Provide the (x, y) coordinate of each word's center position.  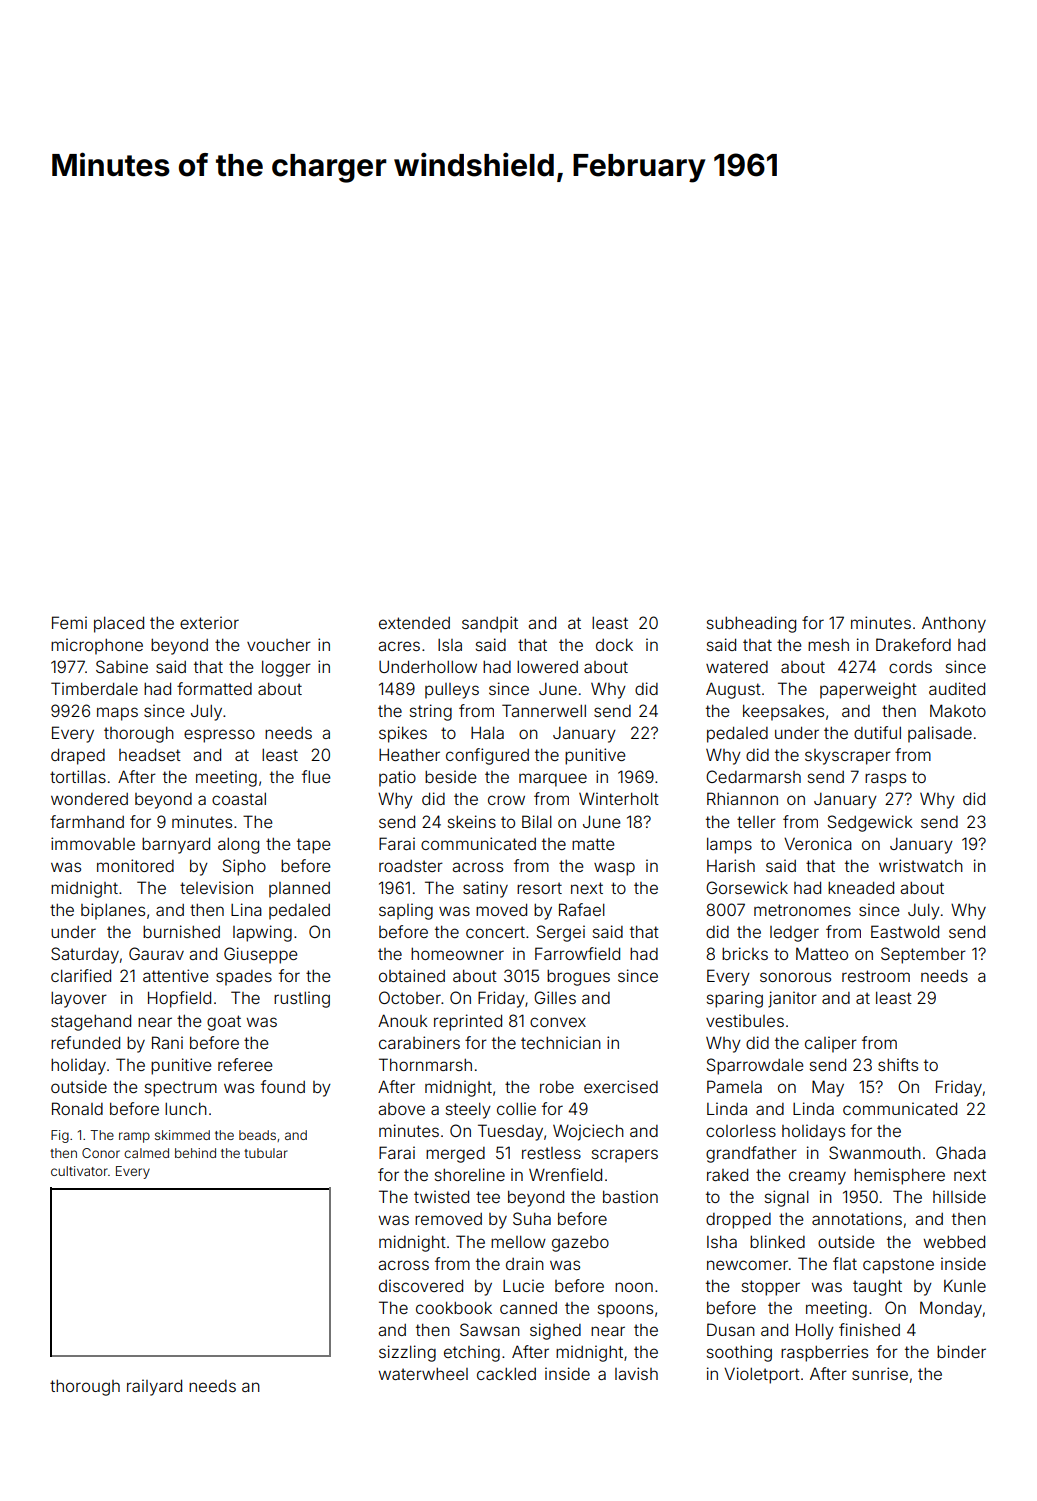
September (923, 955)
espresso (219, 736)
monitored (135, 865)
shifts (898, 1064)
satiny (485, 889)
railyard (154, 1387)
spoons (625, 1311)
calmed (146, 1153)
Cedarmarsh (753, 776)
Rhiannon (742, 798)
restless (551, 1153)
